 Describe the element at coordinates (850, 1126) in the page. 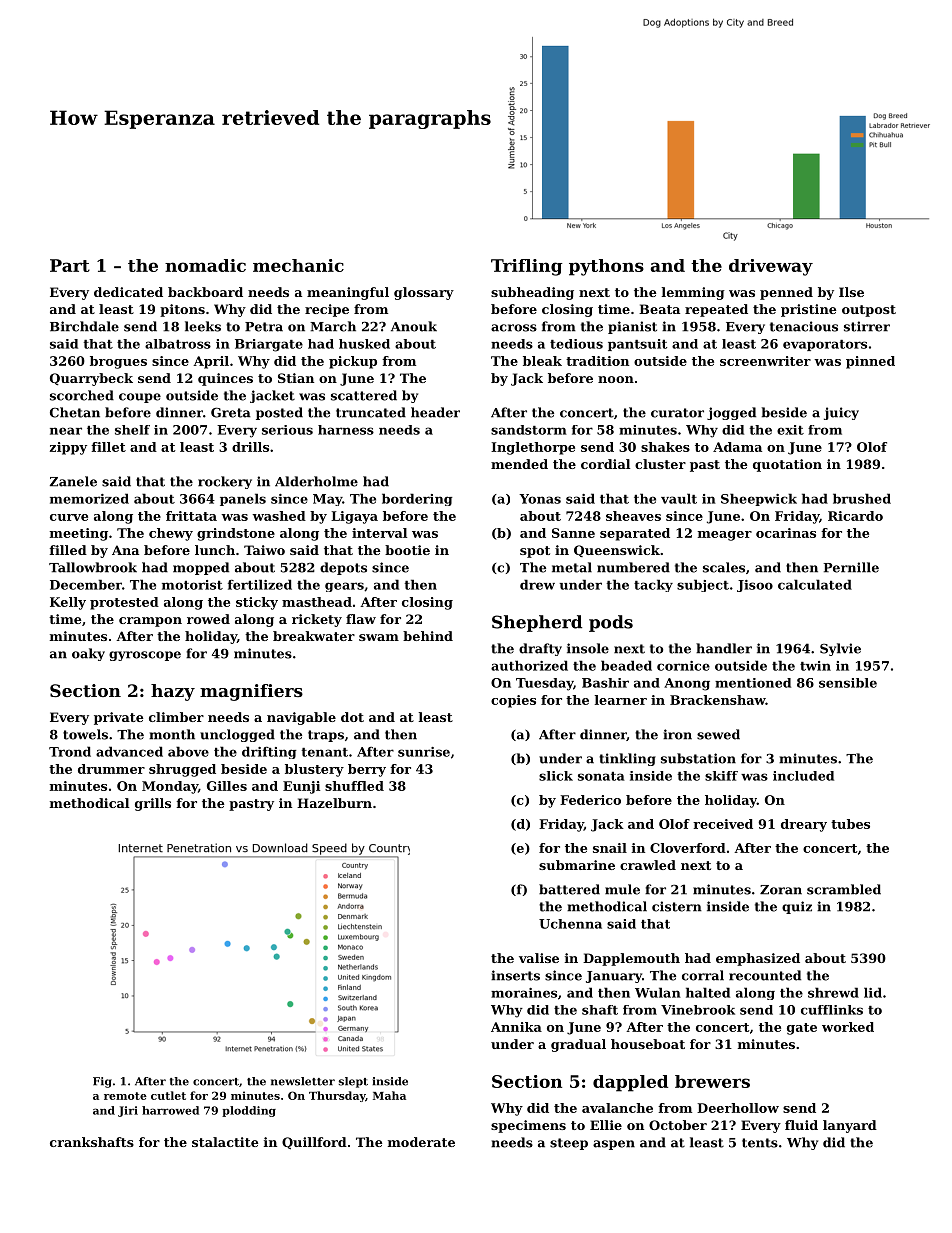

I see `lanyard` at that location.
